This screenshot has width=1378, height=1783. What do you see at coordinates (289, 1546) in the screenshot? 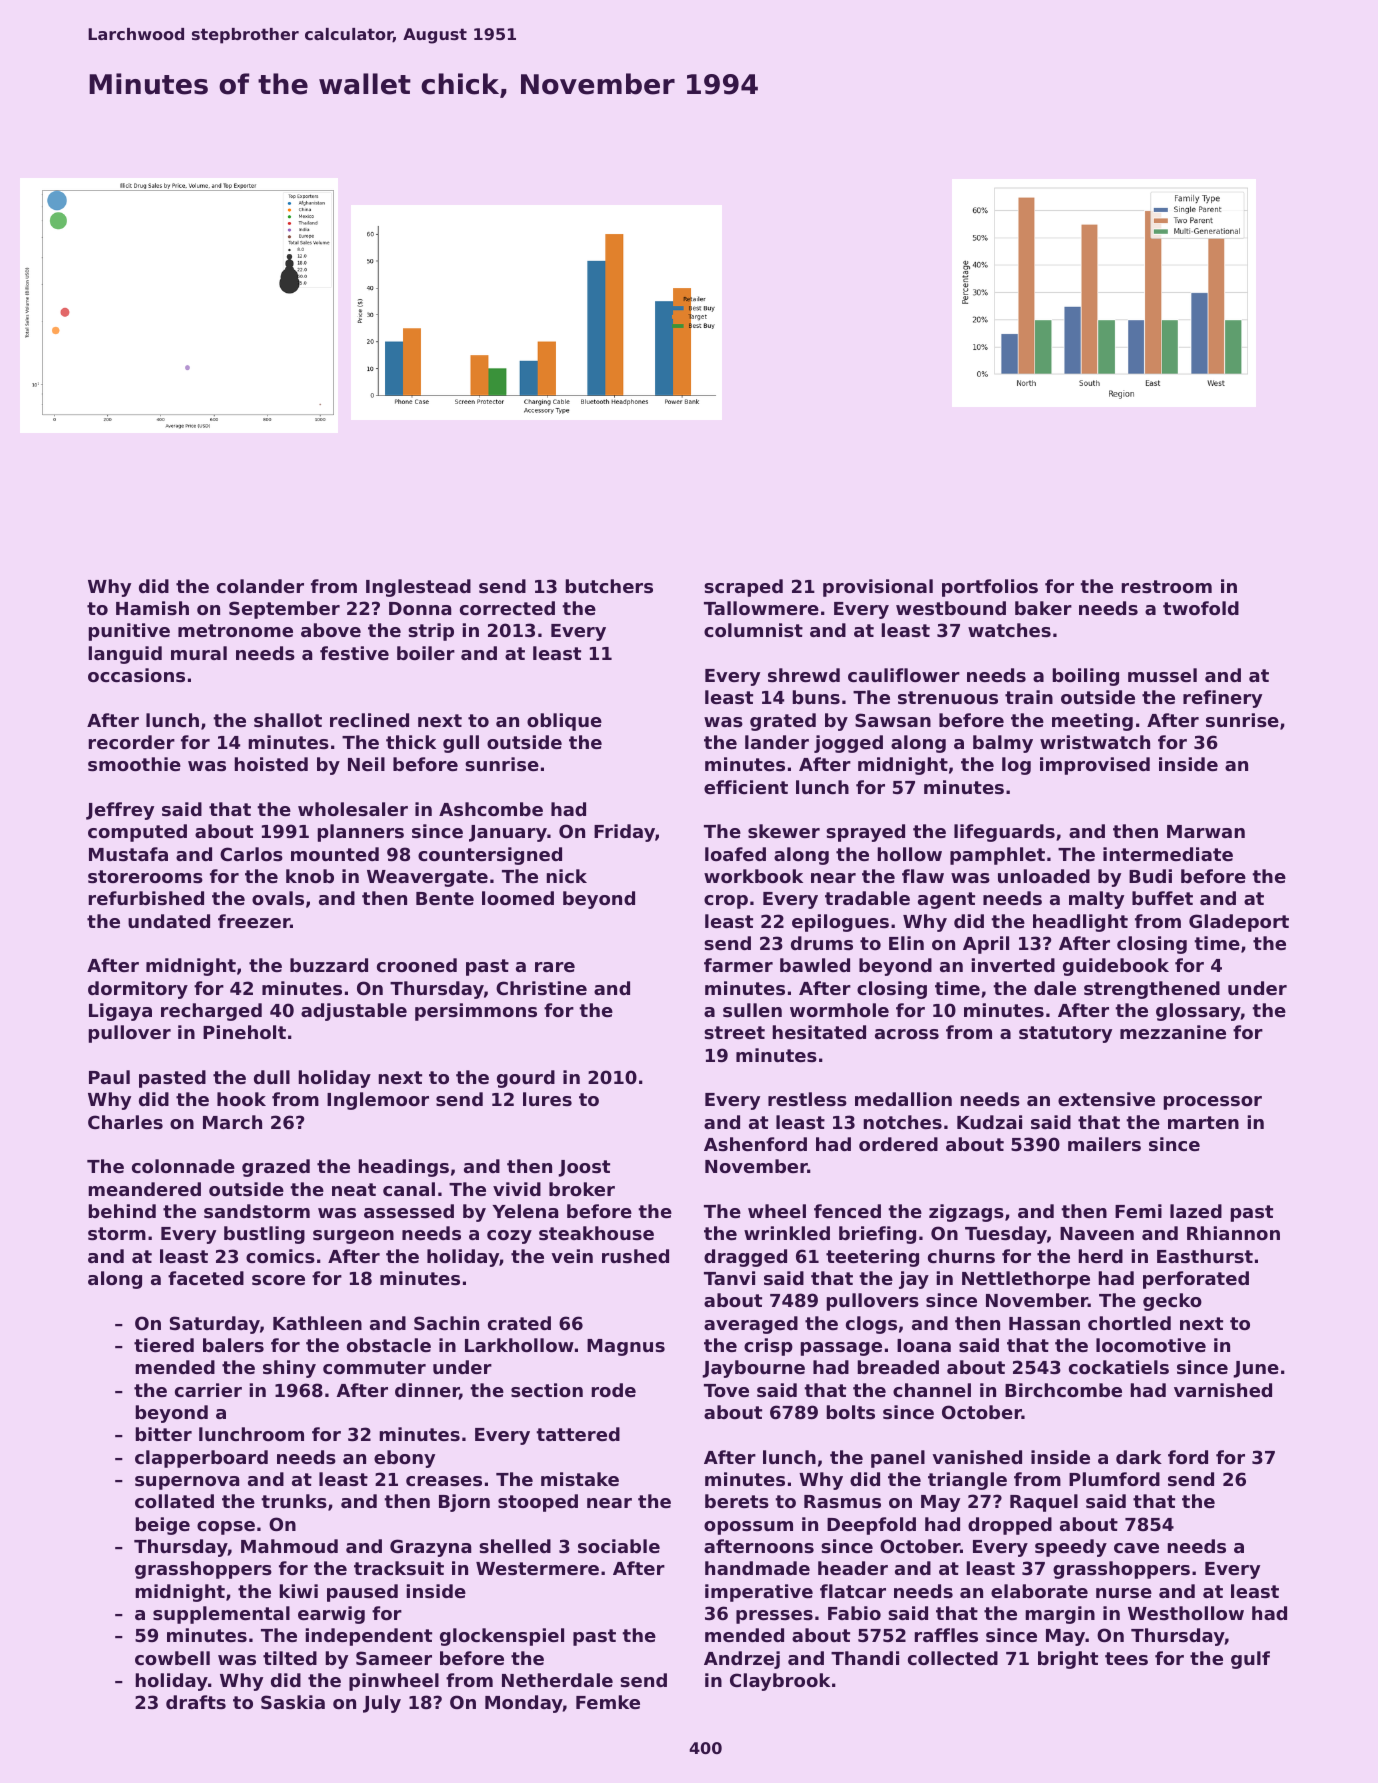
I see `Mahmoud` at bounding box center [289, 1546].
